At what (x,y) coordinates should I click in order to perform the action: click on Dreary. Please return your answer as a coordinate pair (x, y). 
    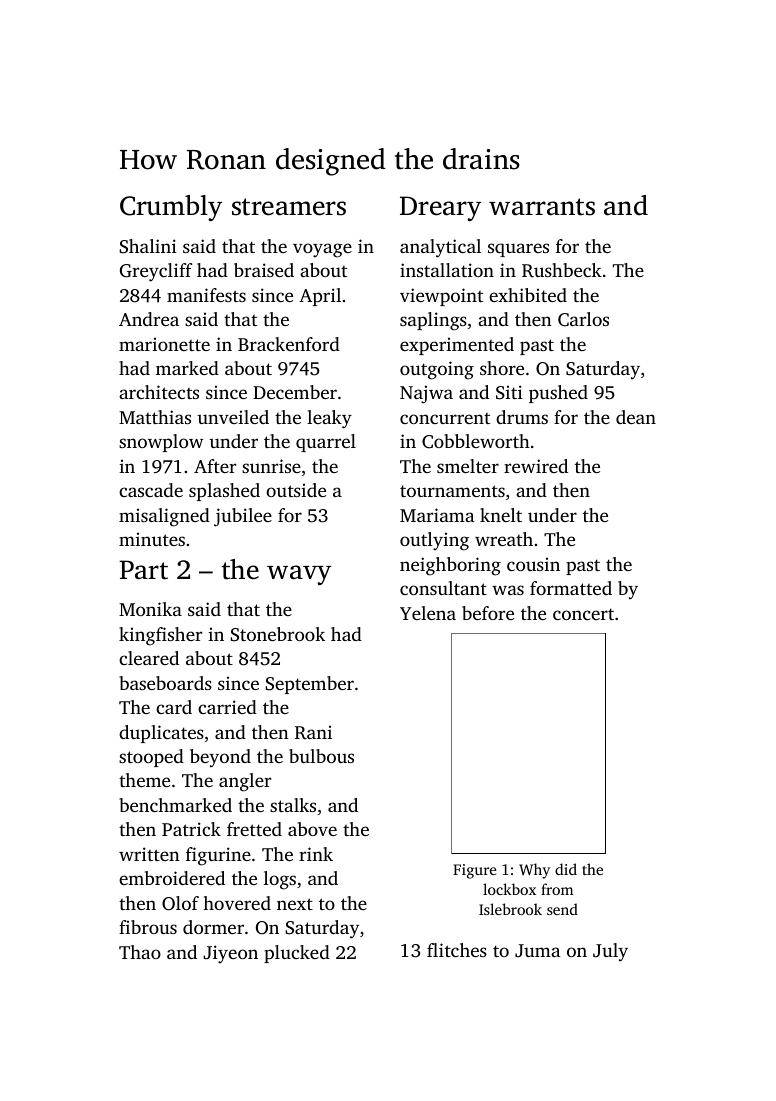
    Looking at the image, I should click on (440, 208).
